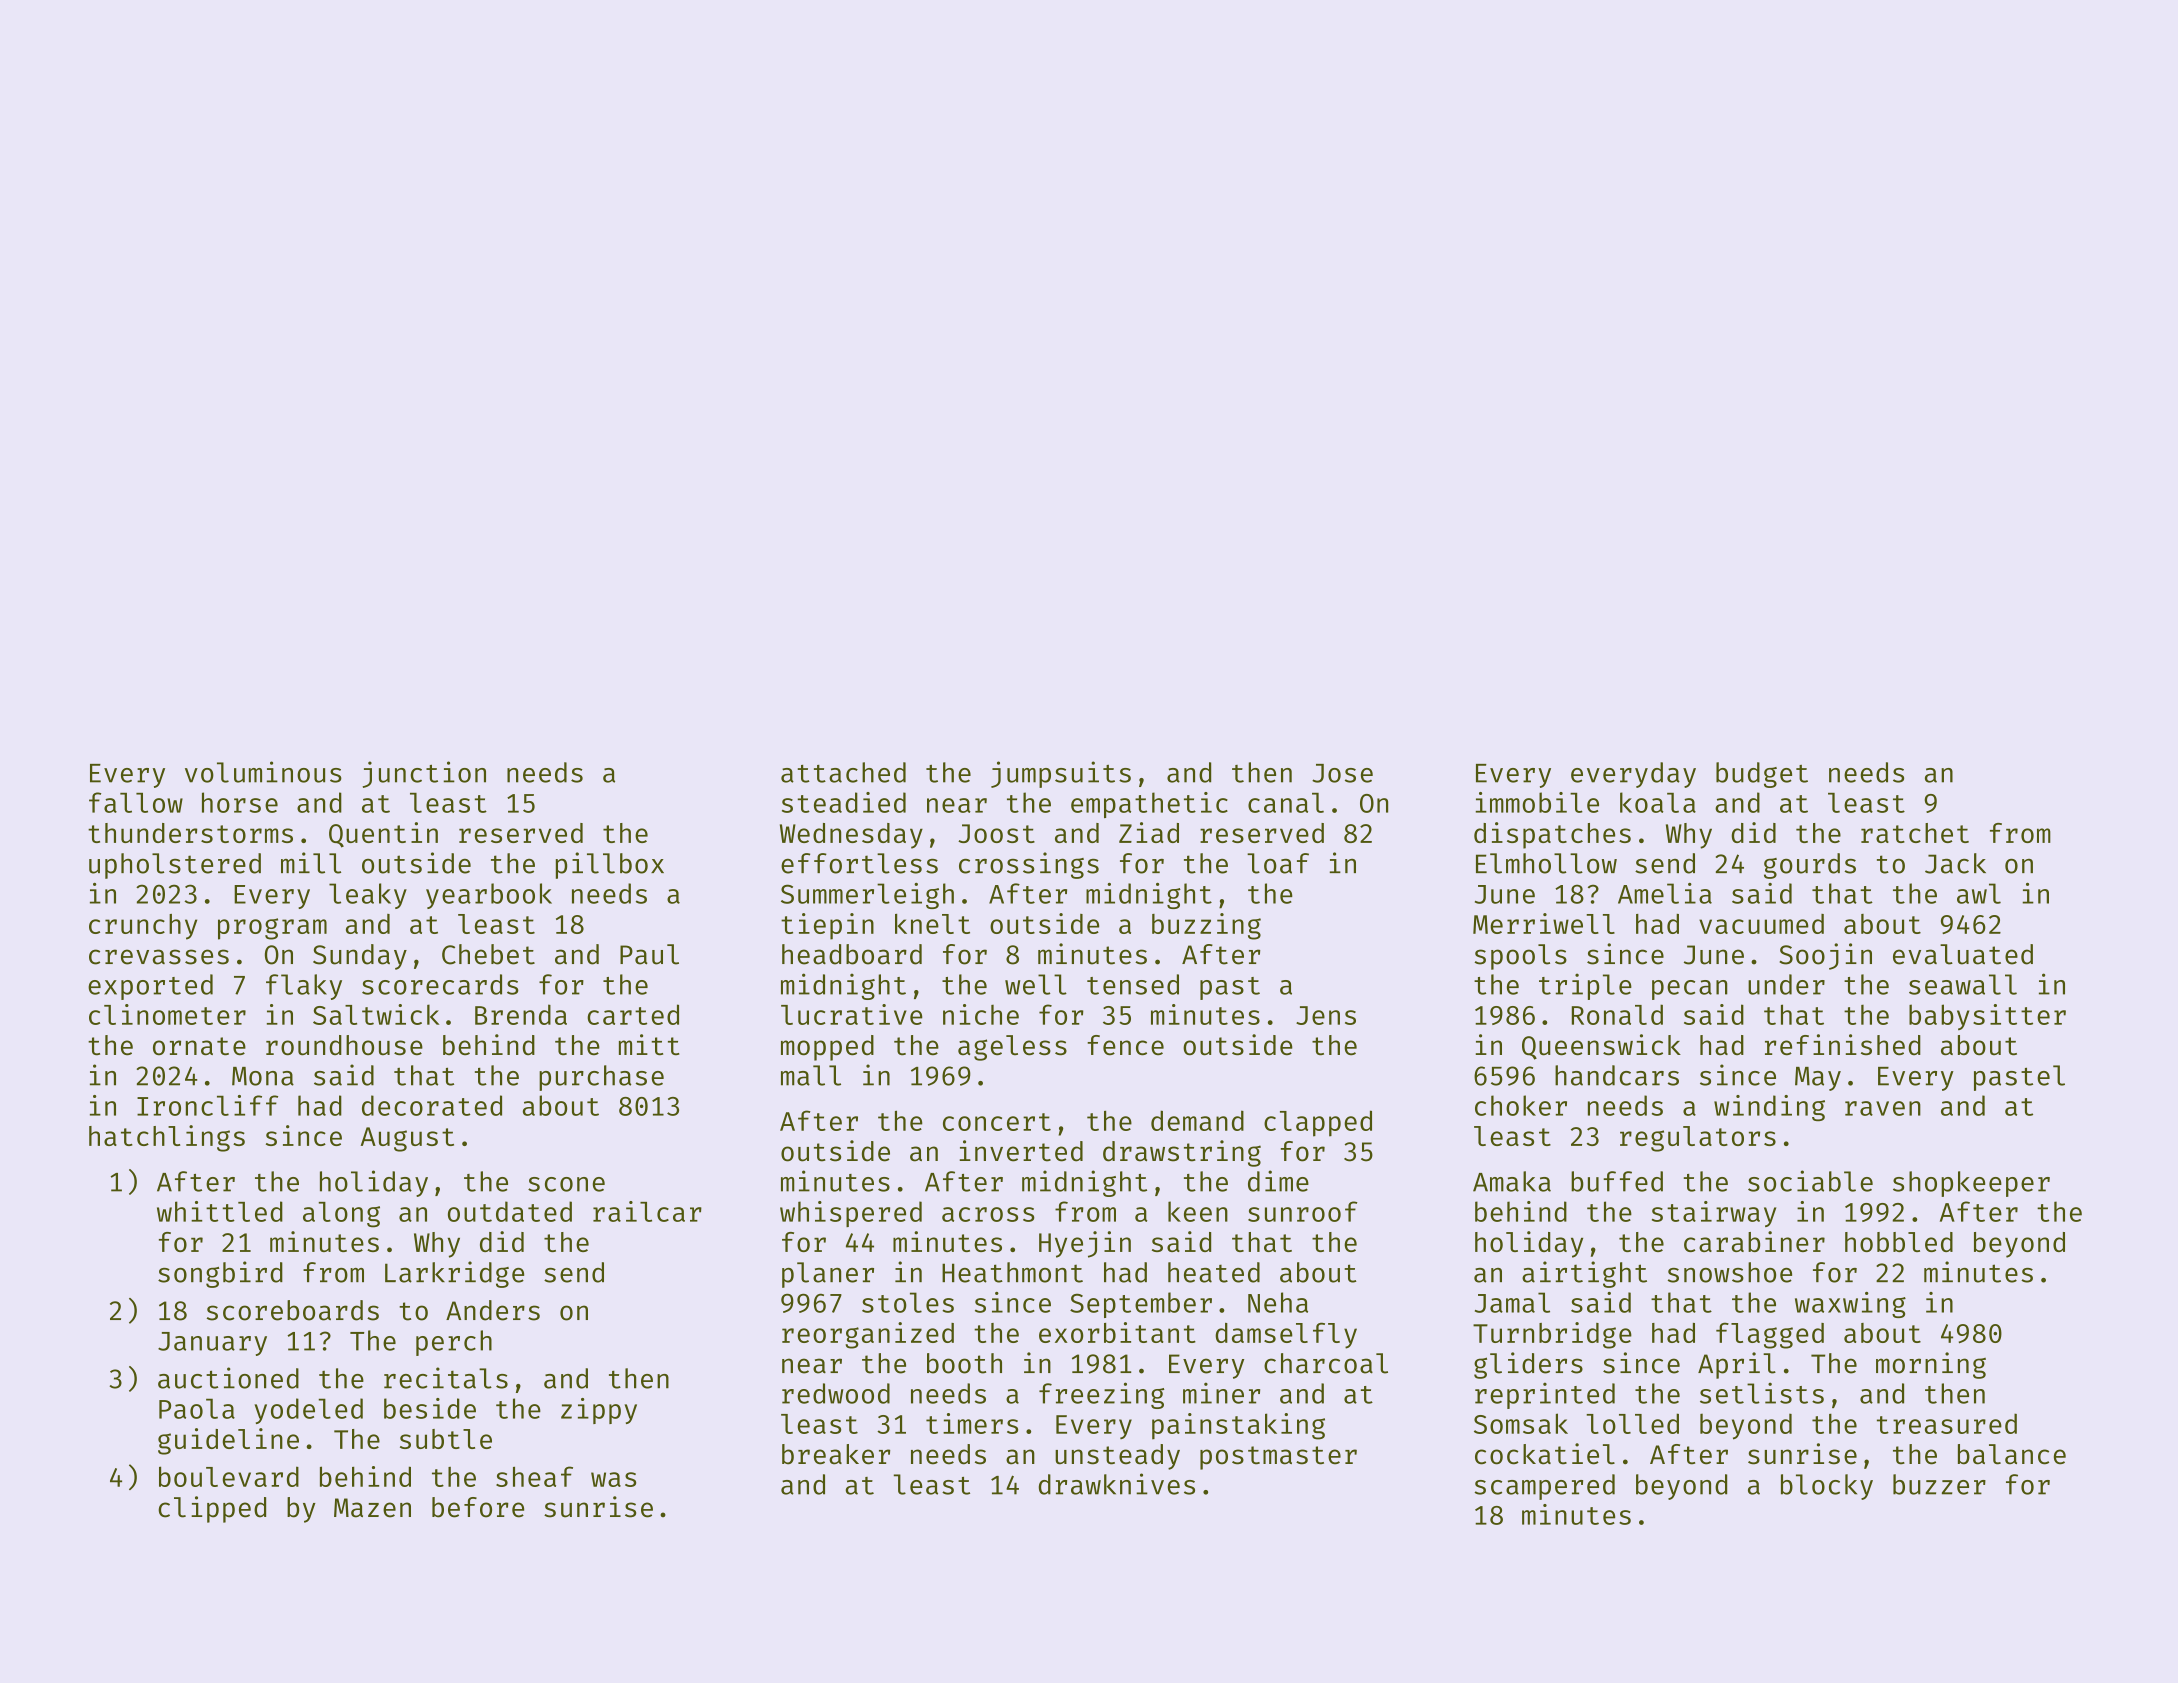 The width and height of the screenshot is (2178, 1683). I want to click on scone, so click(566, 1184).
